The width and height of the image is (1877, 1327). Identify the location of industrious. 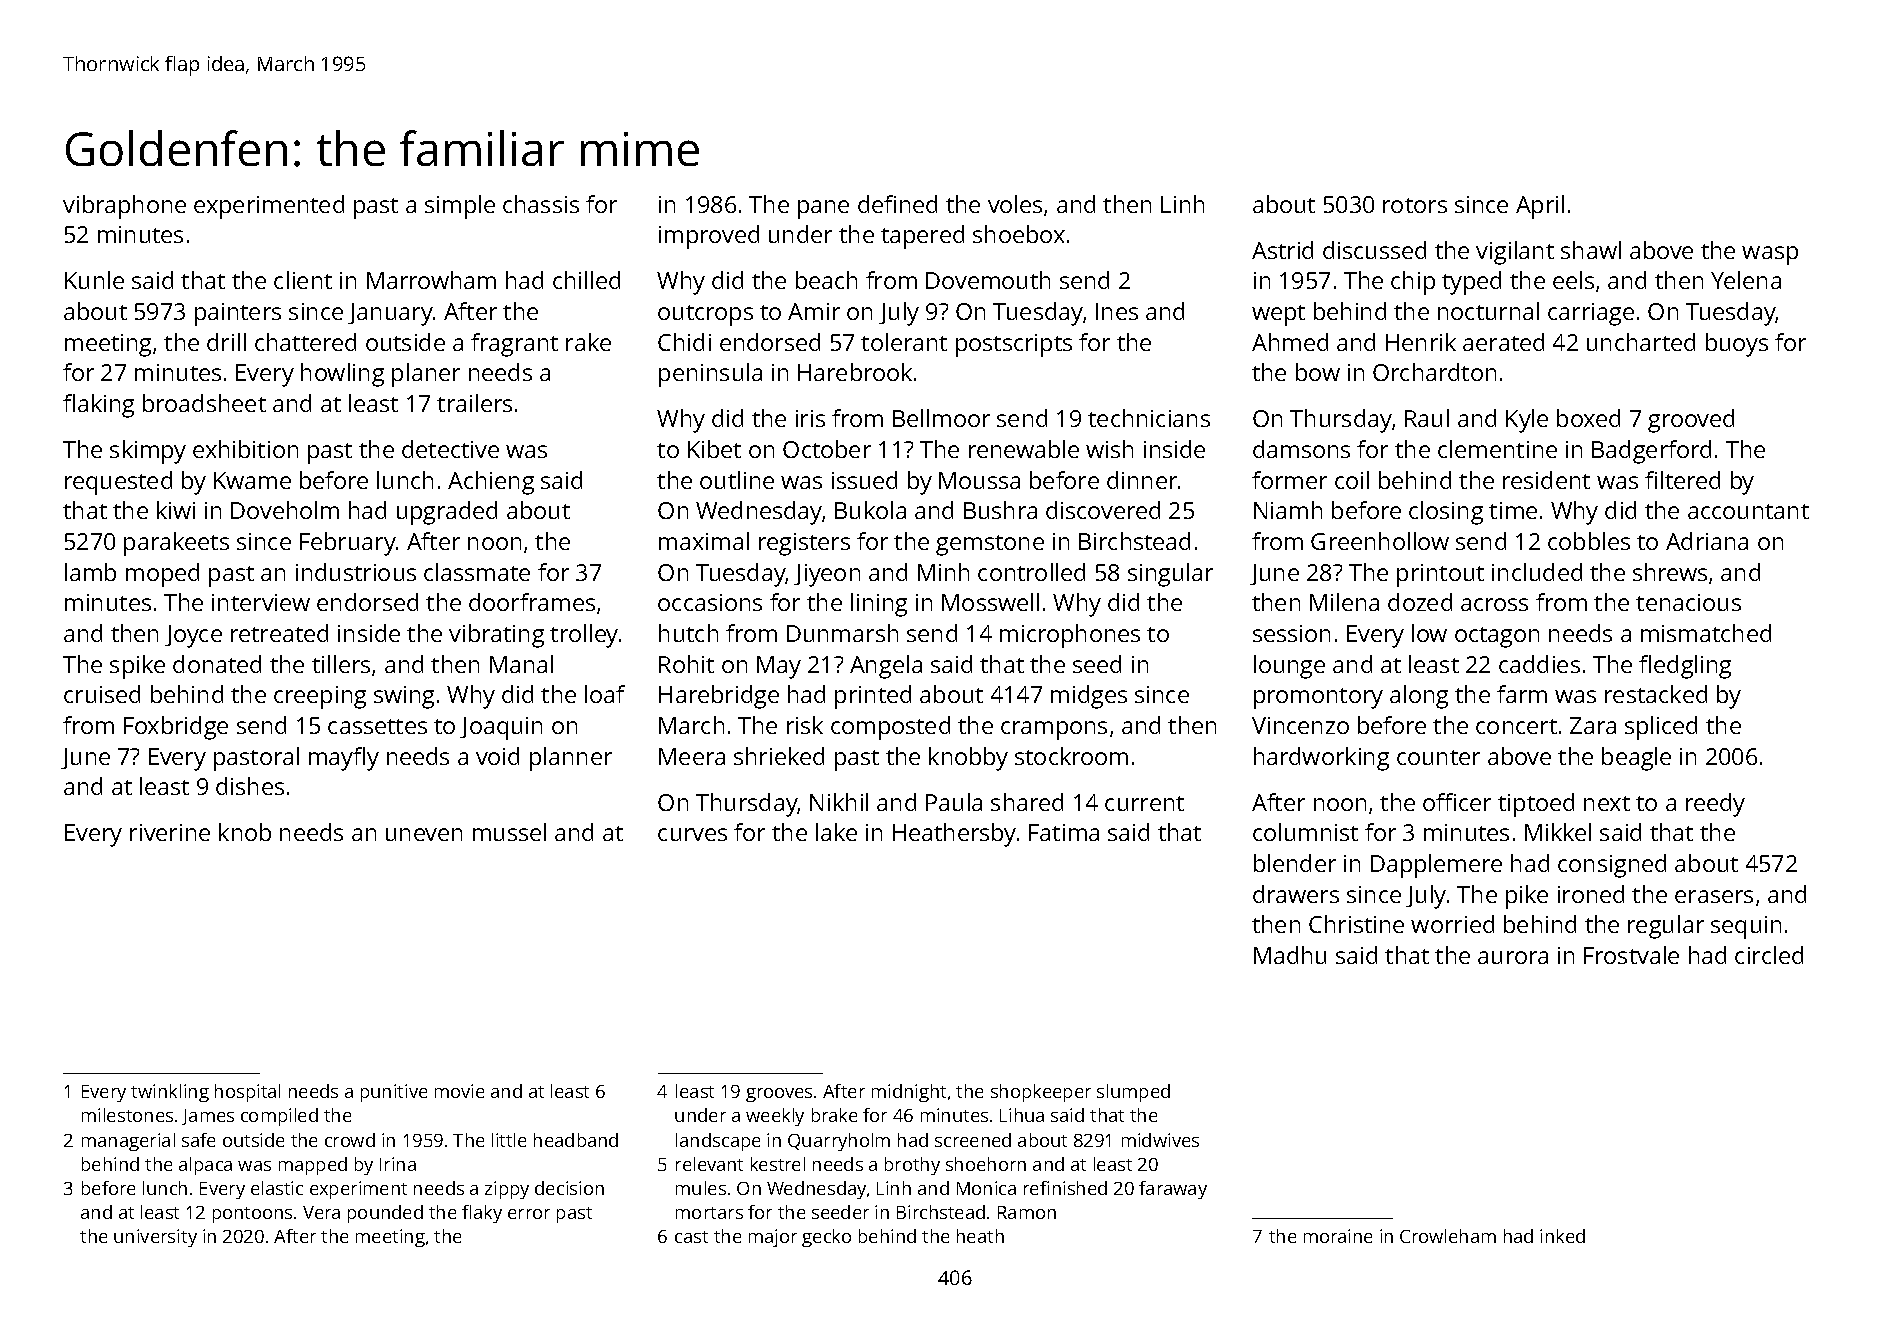
(356, 572).
